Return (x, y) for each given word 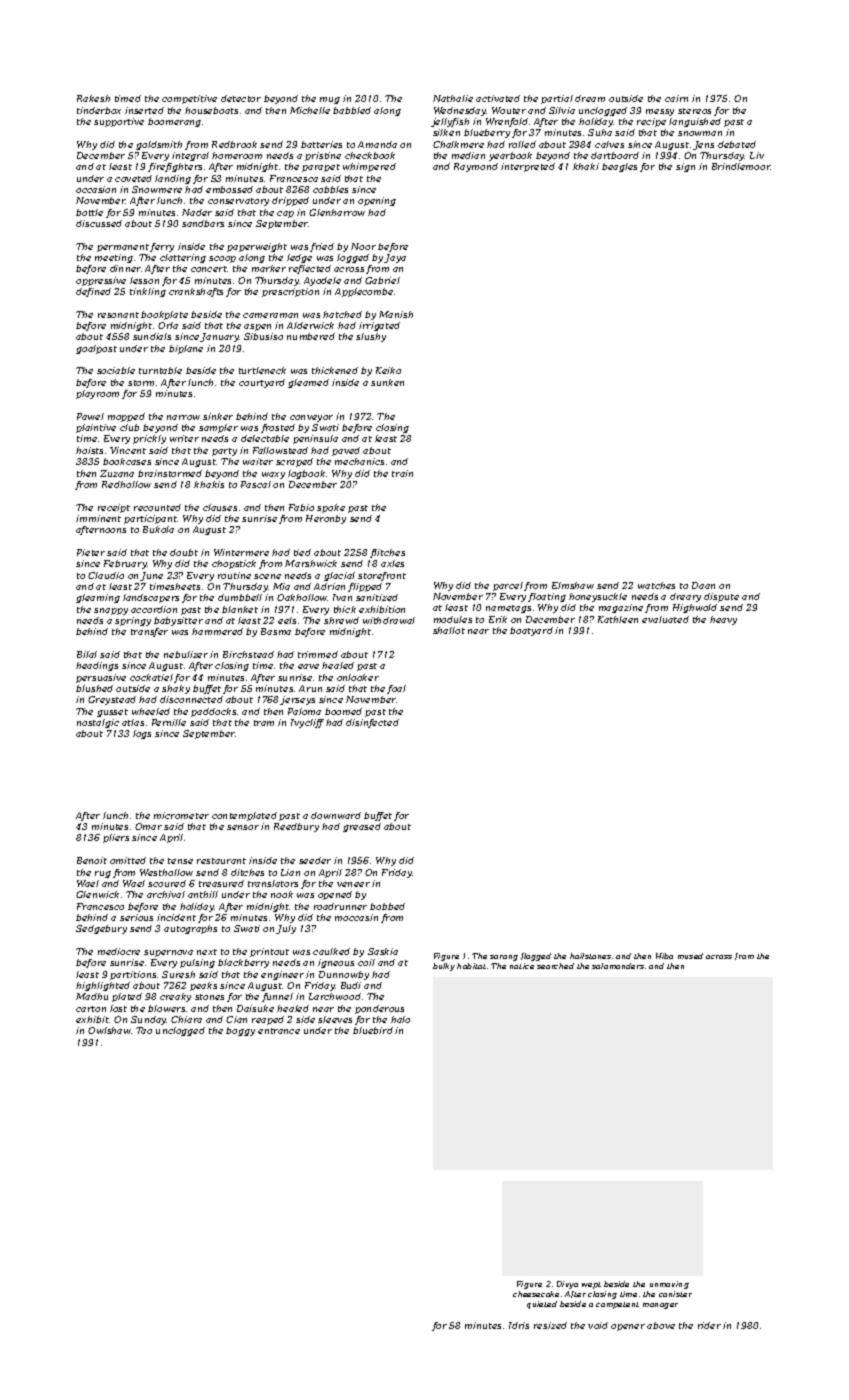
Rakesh (93, 98)
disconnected (191, 699)
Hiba (664, 956)
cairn (676, 98)
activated (498, 98)
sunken (387, 382)
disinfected (372, 723)
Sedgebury (101, 929)
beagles (619, 167)
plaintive (96, 428)
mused (690, 956)
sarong (504, 958)
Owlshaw (109, 1030)
